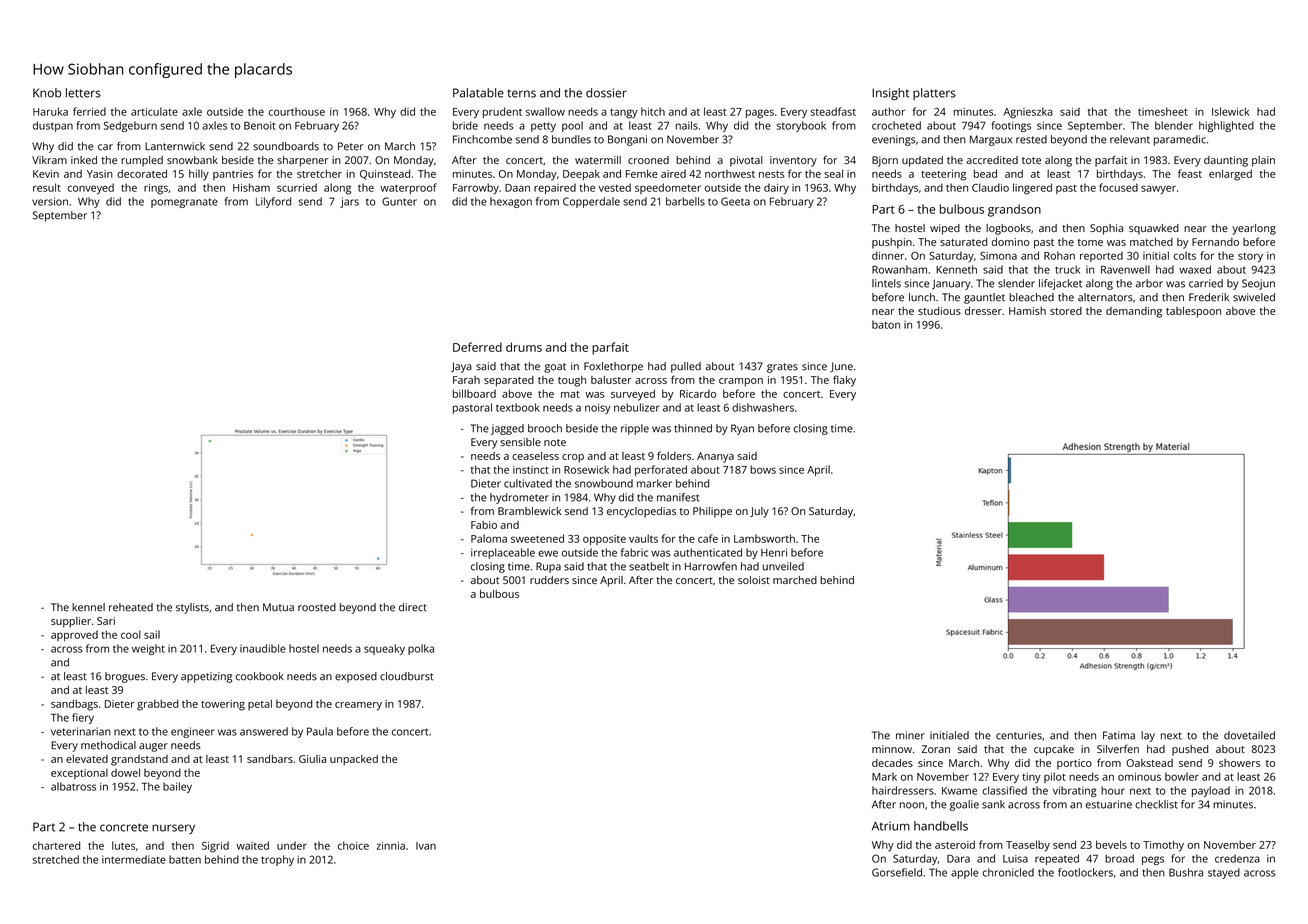 The image size is (1308, 924). What do you see at coordinates (549, 580) in the screenshot?
I see `rudders` at bounding box center [549, 580].
